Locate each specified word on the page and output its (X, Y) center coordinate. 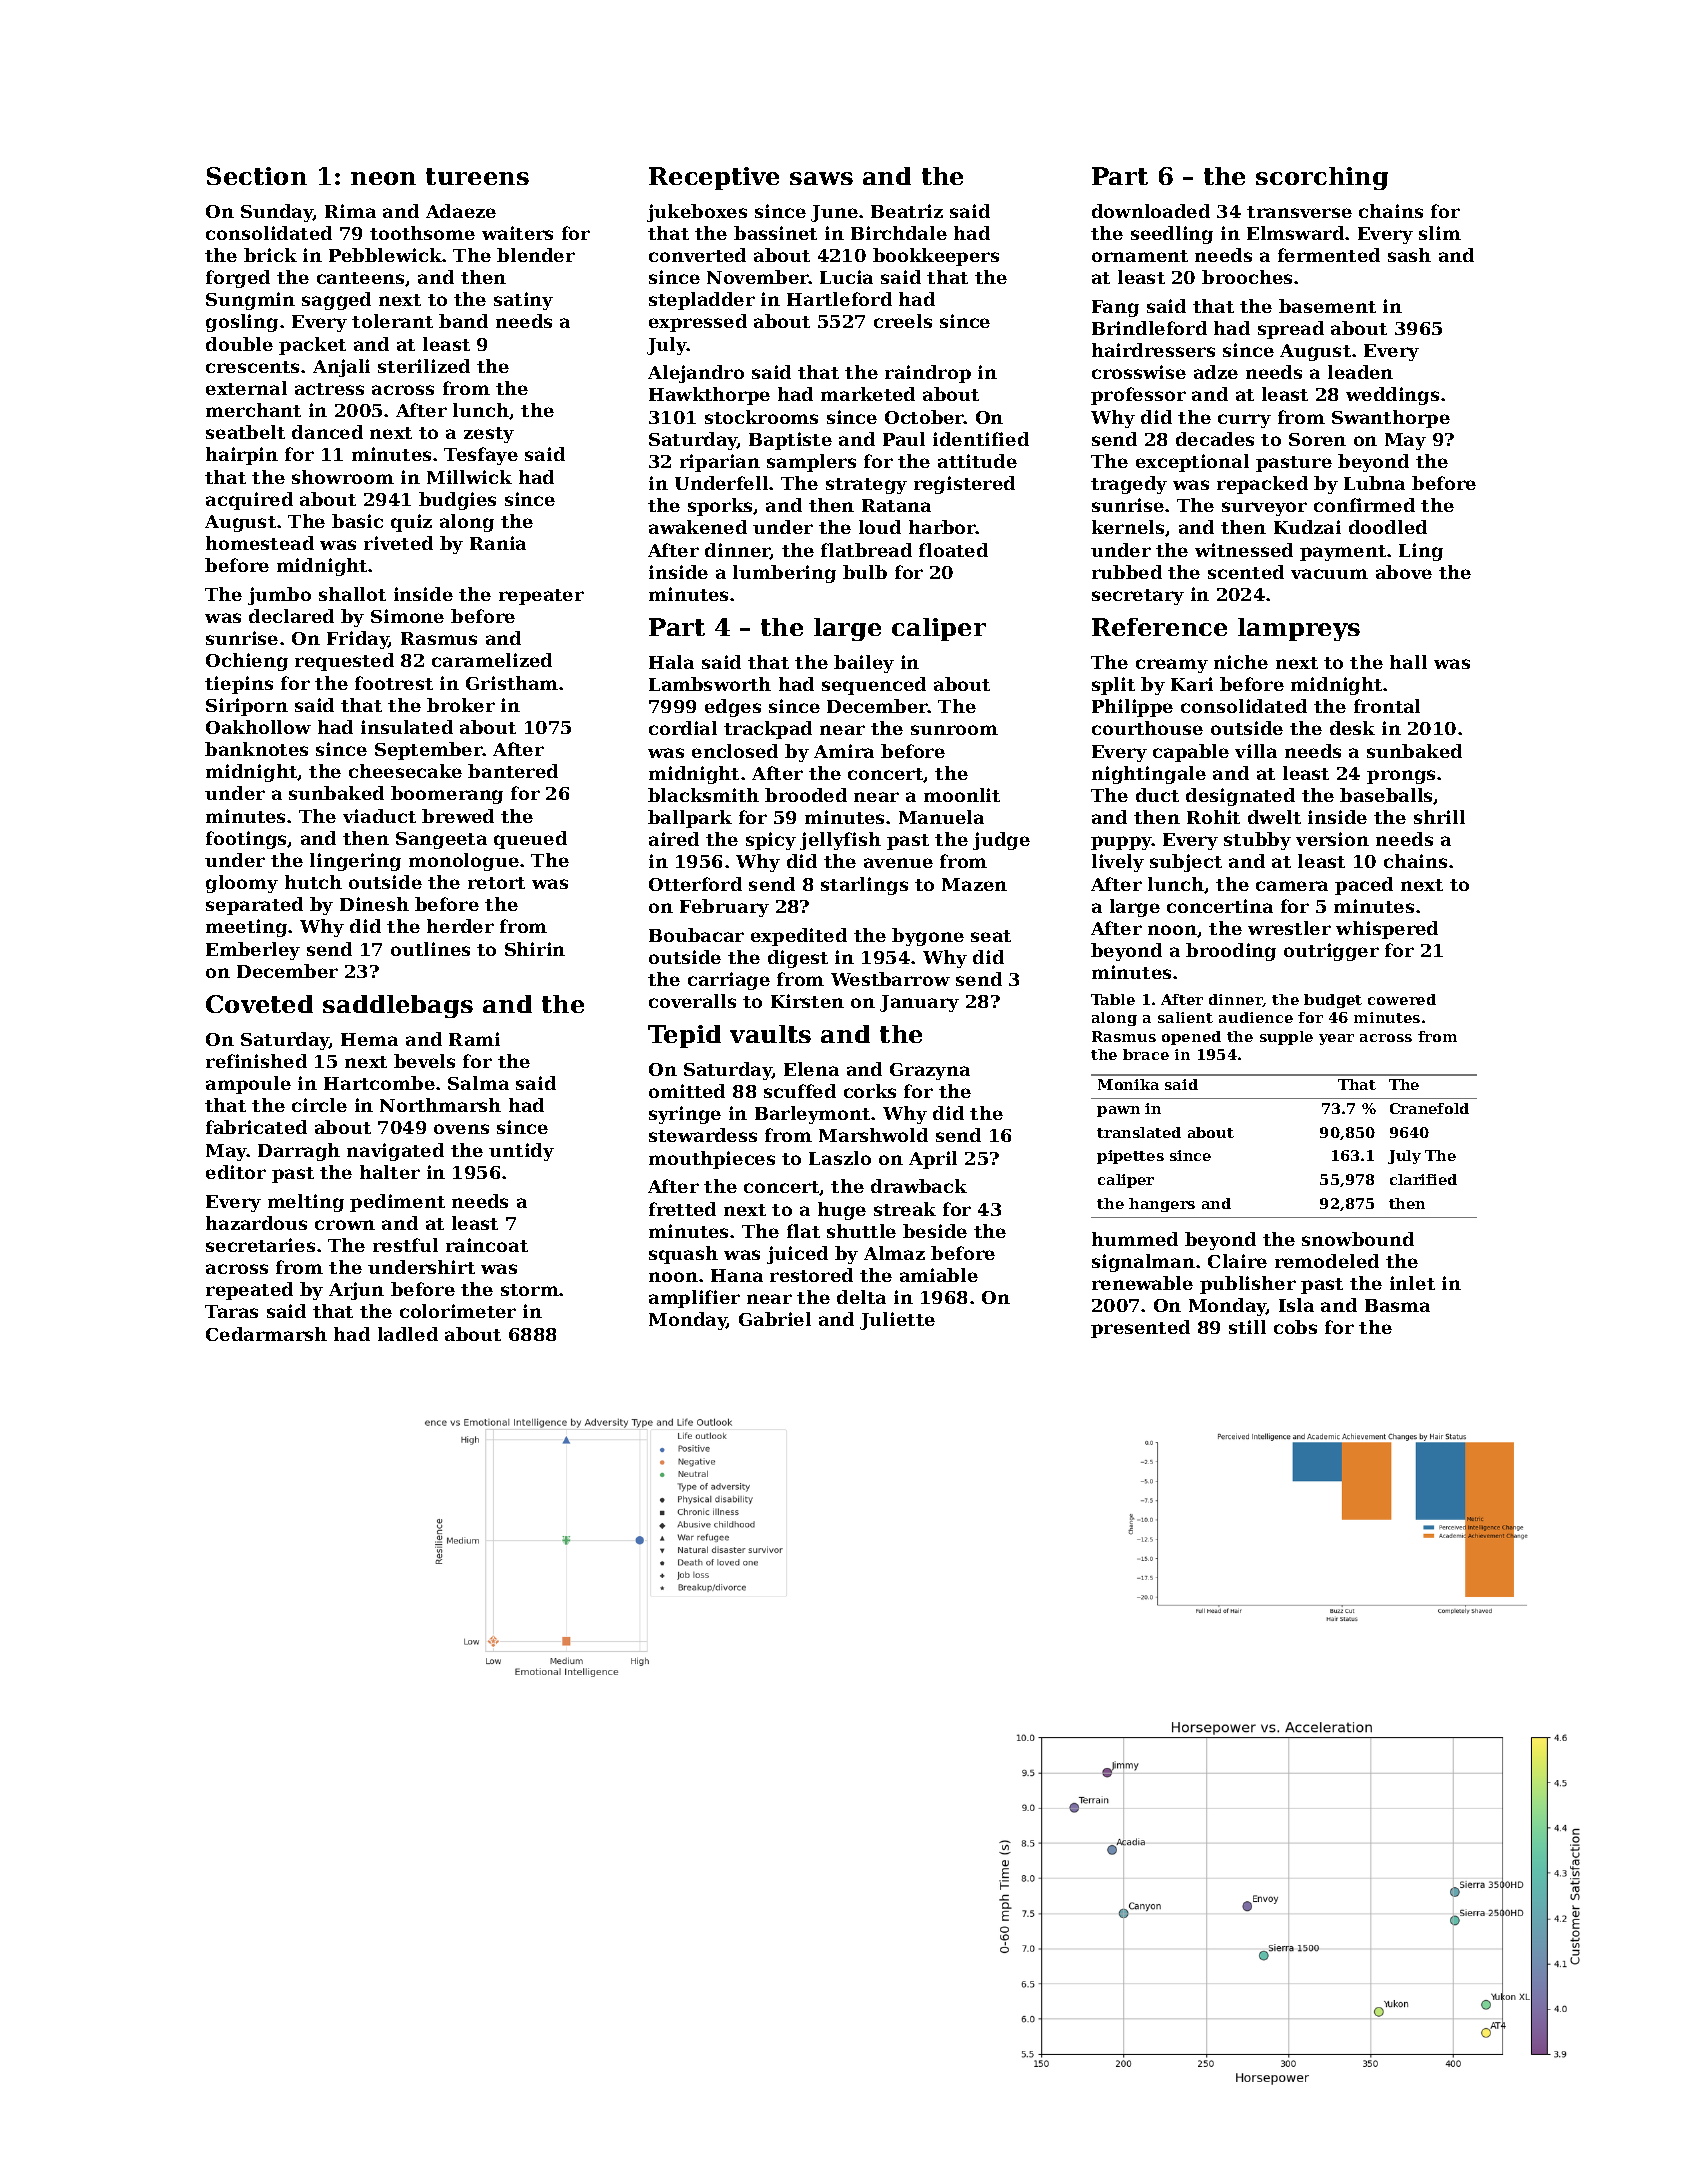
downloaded (1151, 211)
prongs (1401, 777)
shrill (1439, 817)
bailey (864, 664)
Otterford (695, 884)
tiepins (239, 685)
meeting (246, 928)
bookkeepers (936, 257)
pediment (397, 1203)
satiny (523, 301)
